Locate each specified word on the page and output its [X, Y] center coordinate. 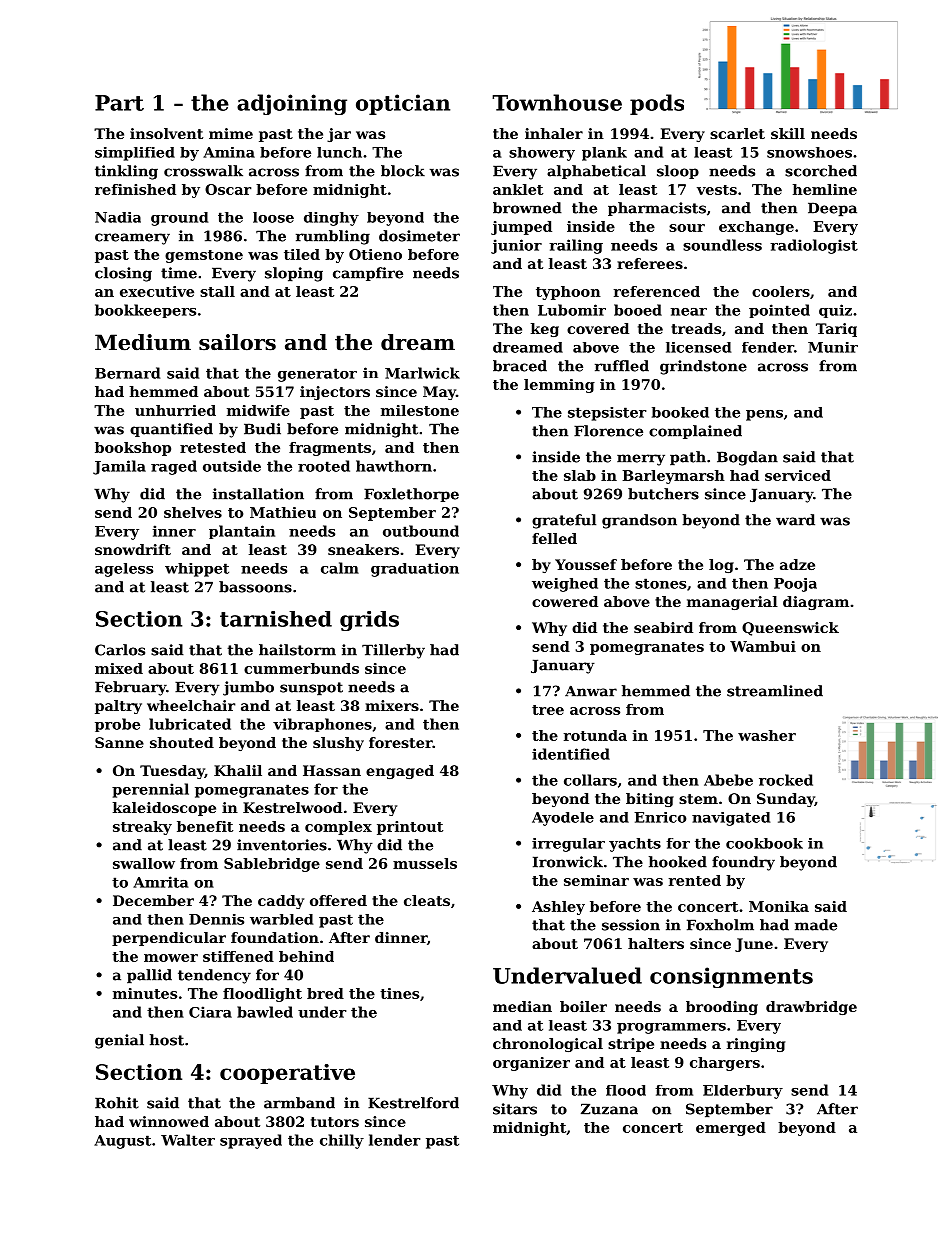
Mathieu [283, 512]
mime [231, 133]
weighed [565, 585]
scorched [821, 171]
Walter [188, 1140]
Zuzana [609, 1109]
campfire [368, 274]
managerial [732, 603]
